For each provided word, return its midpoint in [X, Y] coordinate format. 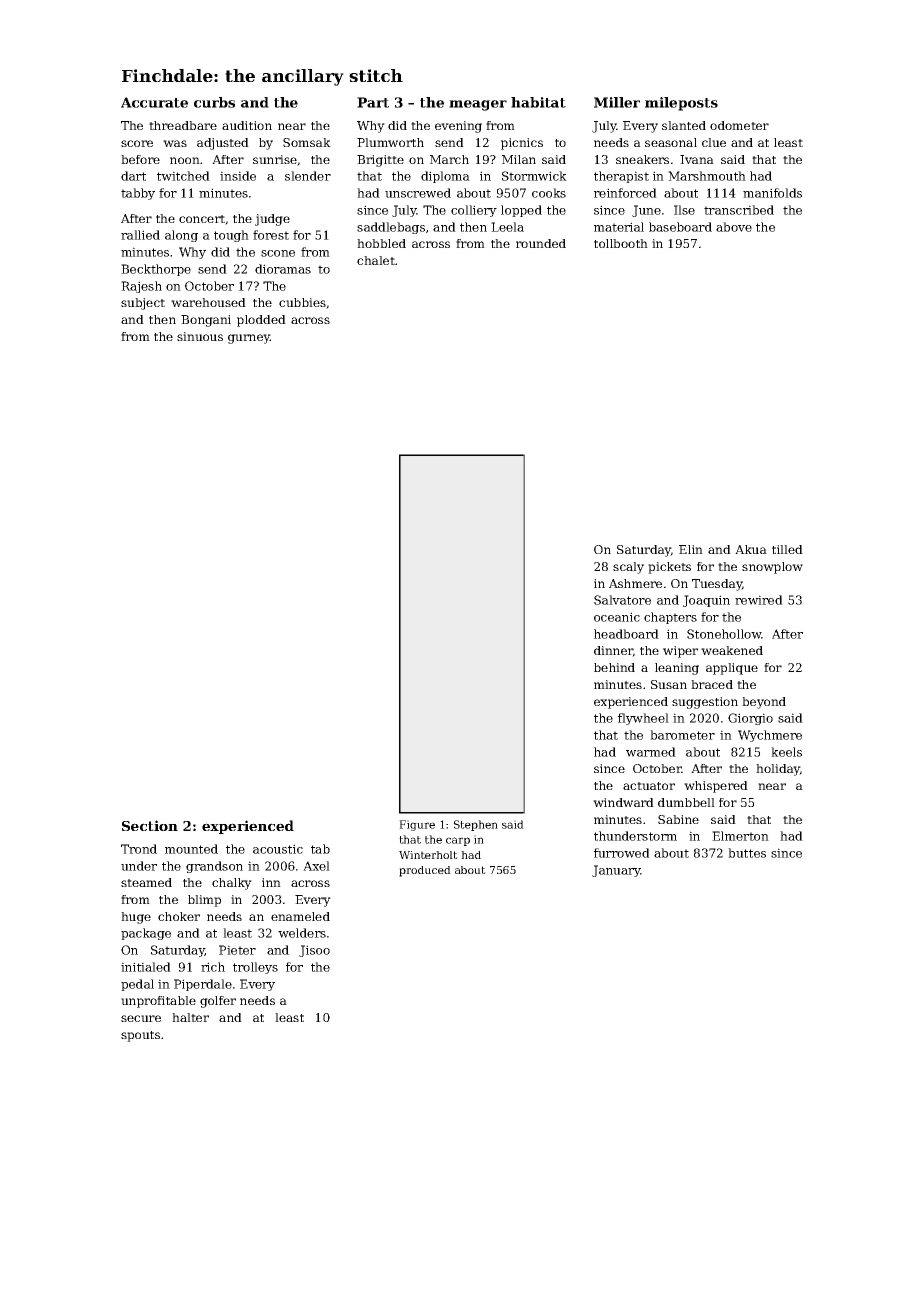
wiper [680, 652]
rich [213, 967]
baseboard [680, 227]
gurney [249, 339]
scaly [628, 568]
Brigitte [380, 161]
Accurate [154, 102]
